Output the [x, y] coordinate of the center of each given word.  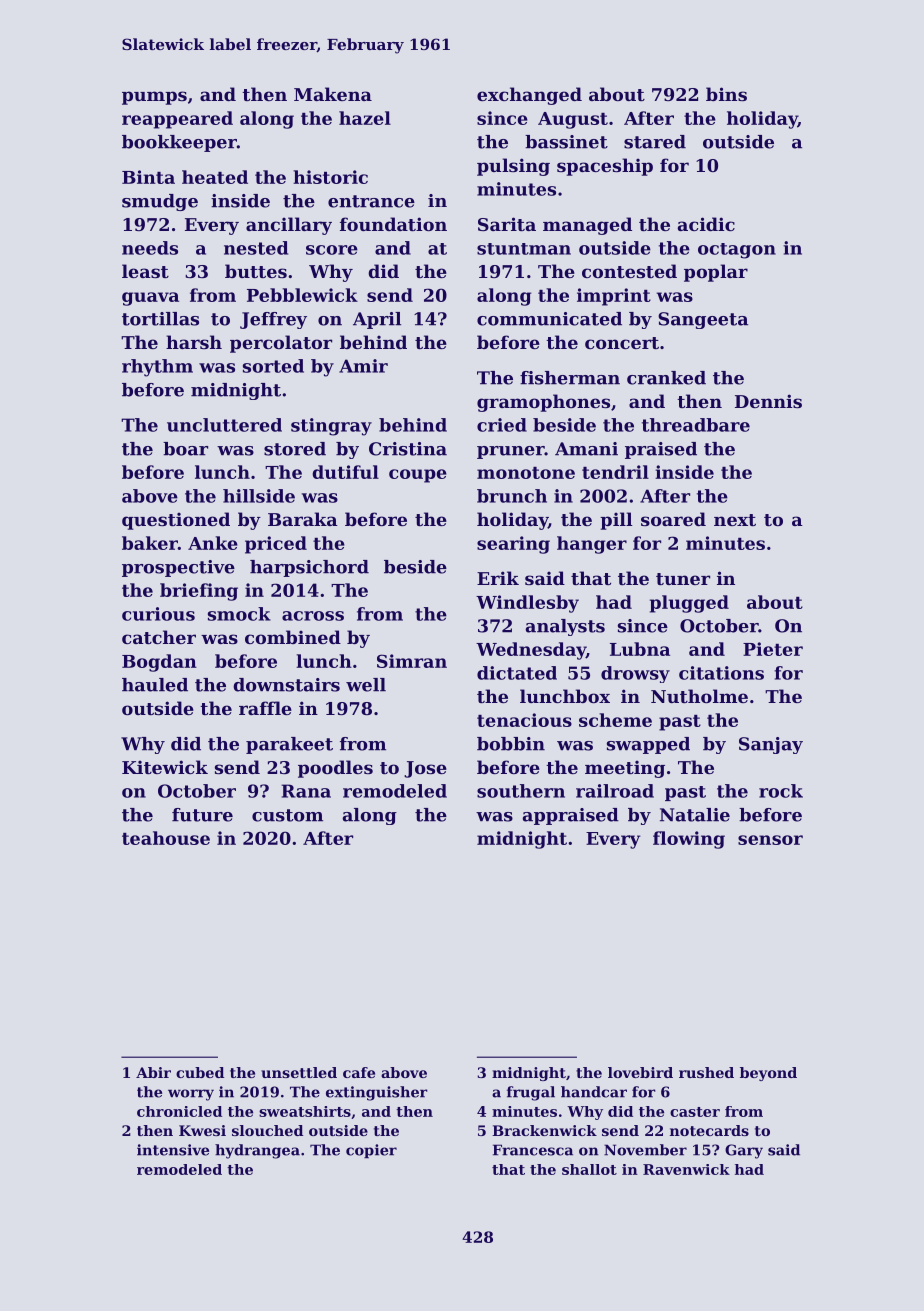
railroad [615, 791]
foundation [393, 224]
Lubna [640, 649]
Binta [148, 177]
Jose [425, 769]
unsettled [299, 1072]
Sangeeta [703, 320]
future [202, 815]
